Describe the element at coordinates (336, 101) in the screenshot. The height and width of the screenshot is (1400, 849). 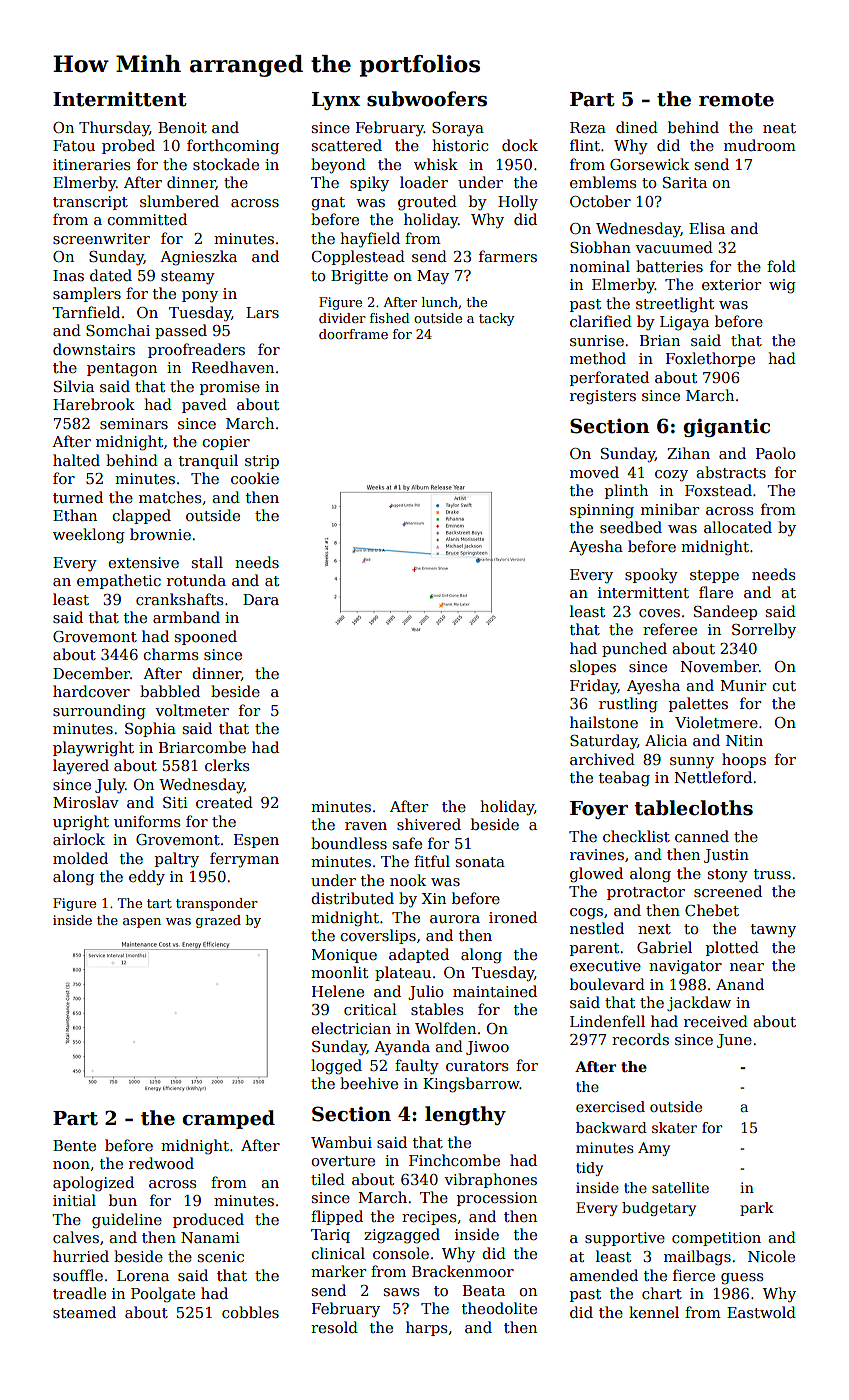
I see `Lynx` at that location.
